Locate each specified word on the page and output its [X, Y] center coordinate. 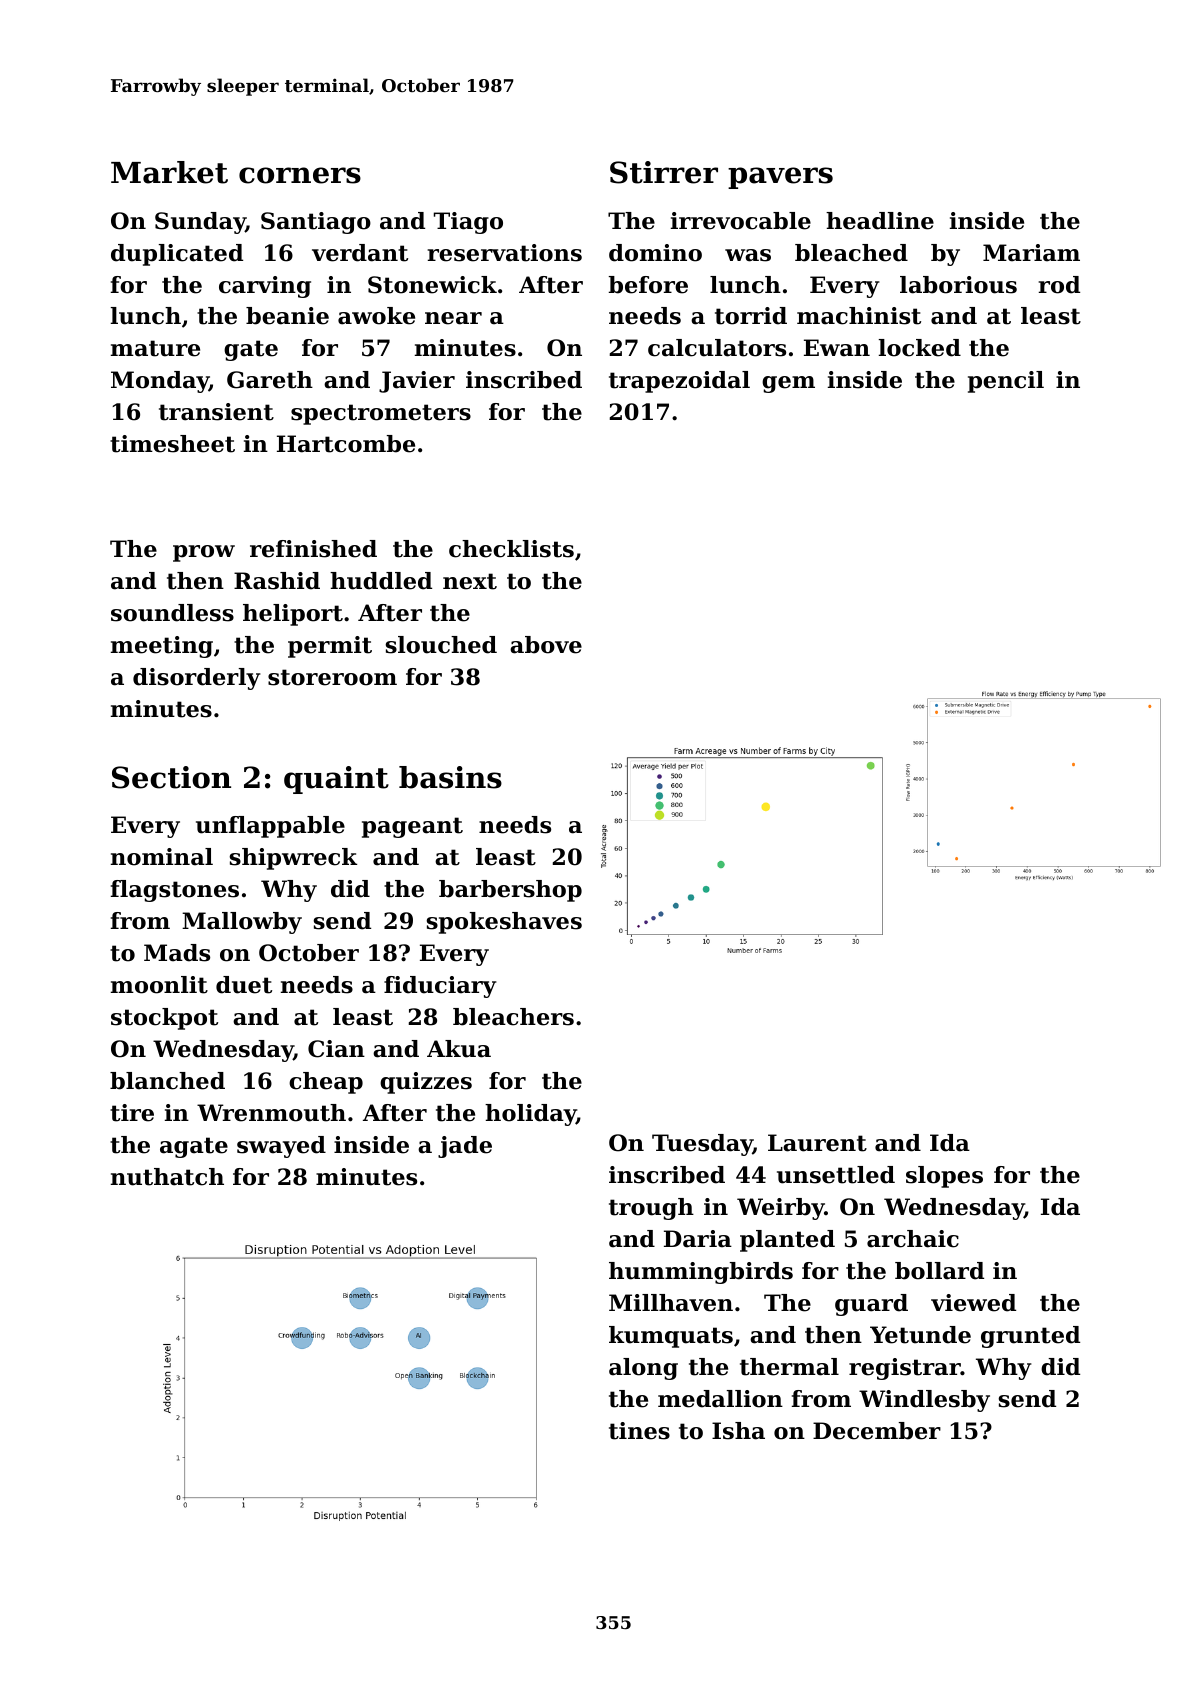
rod [1059, 285]
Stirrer [664, 172]
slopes [944, 1177]
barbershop [510, 891]
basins [450, 777]
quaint [336, 780]
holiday [530, 1115]
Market [169, 172]
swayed [281, 1147]
